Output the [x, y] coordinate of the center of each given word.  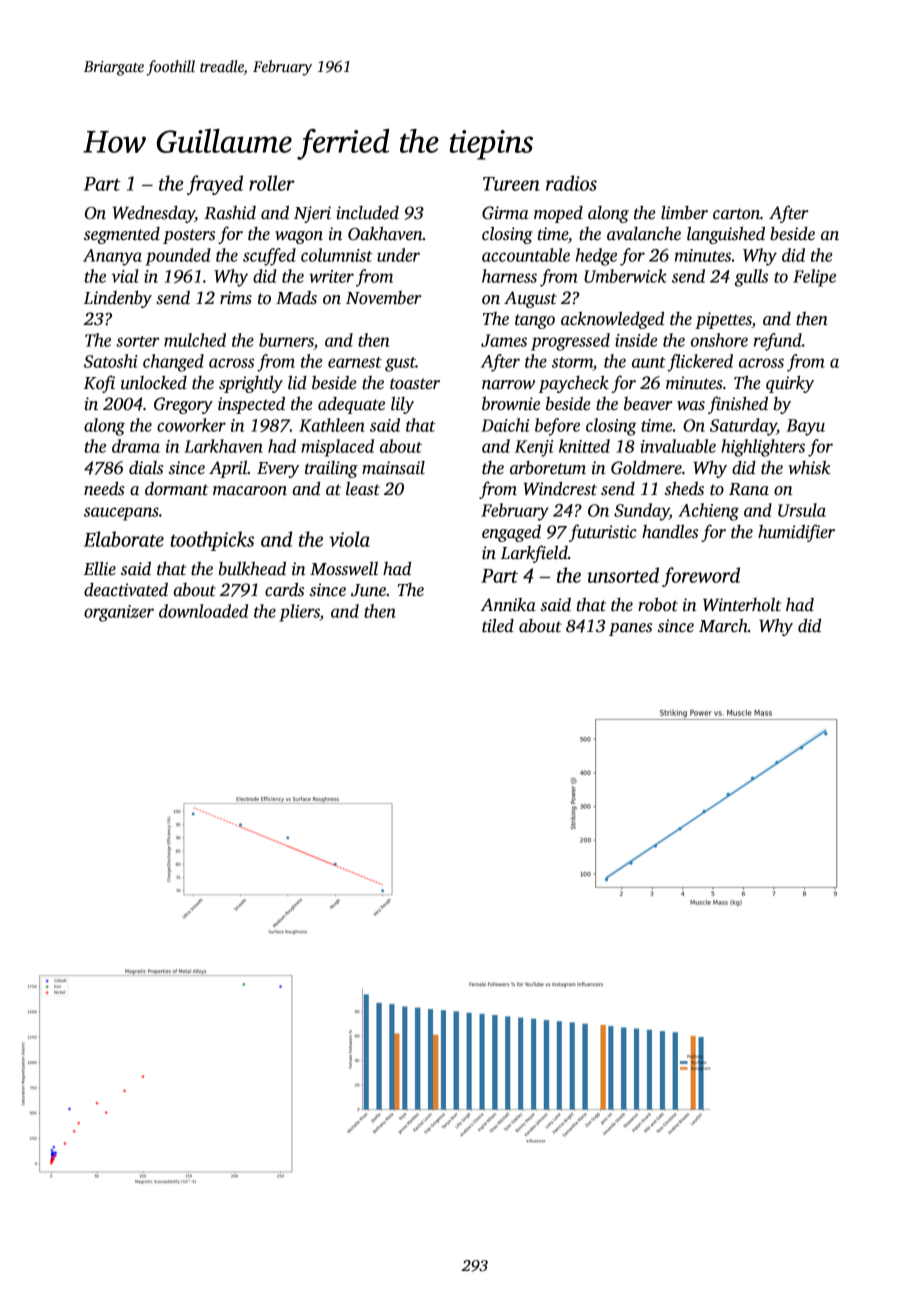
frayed [215, 185]
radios [571, 183]
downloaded [203, 611]
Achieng [708, 512]
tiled [498, 626]
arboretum [548, 468]
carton [736, 214]
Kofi [99, 384]
